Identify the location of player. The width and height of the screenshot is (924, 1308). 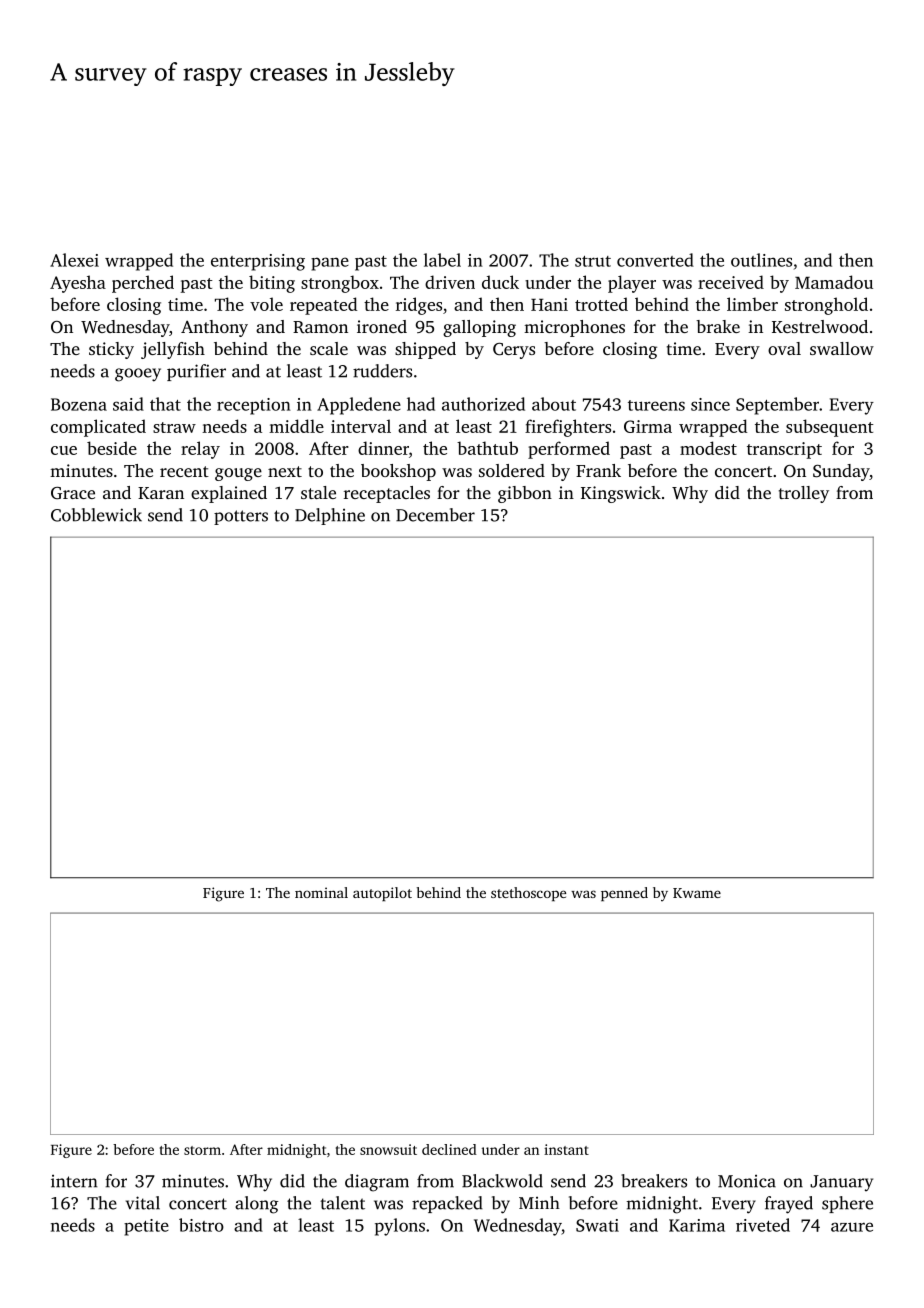
(632, 284).
